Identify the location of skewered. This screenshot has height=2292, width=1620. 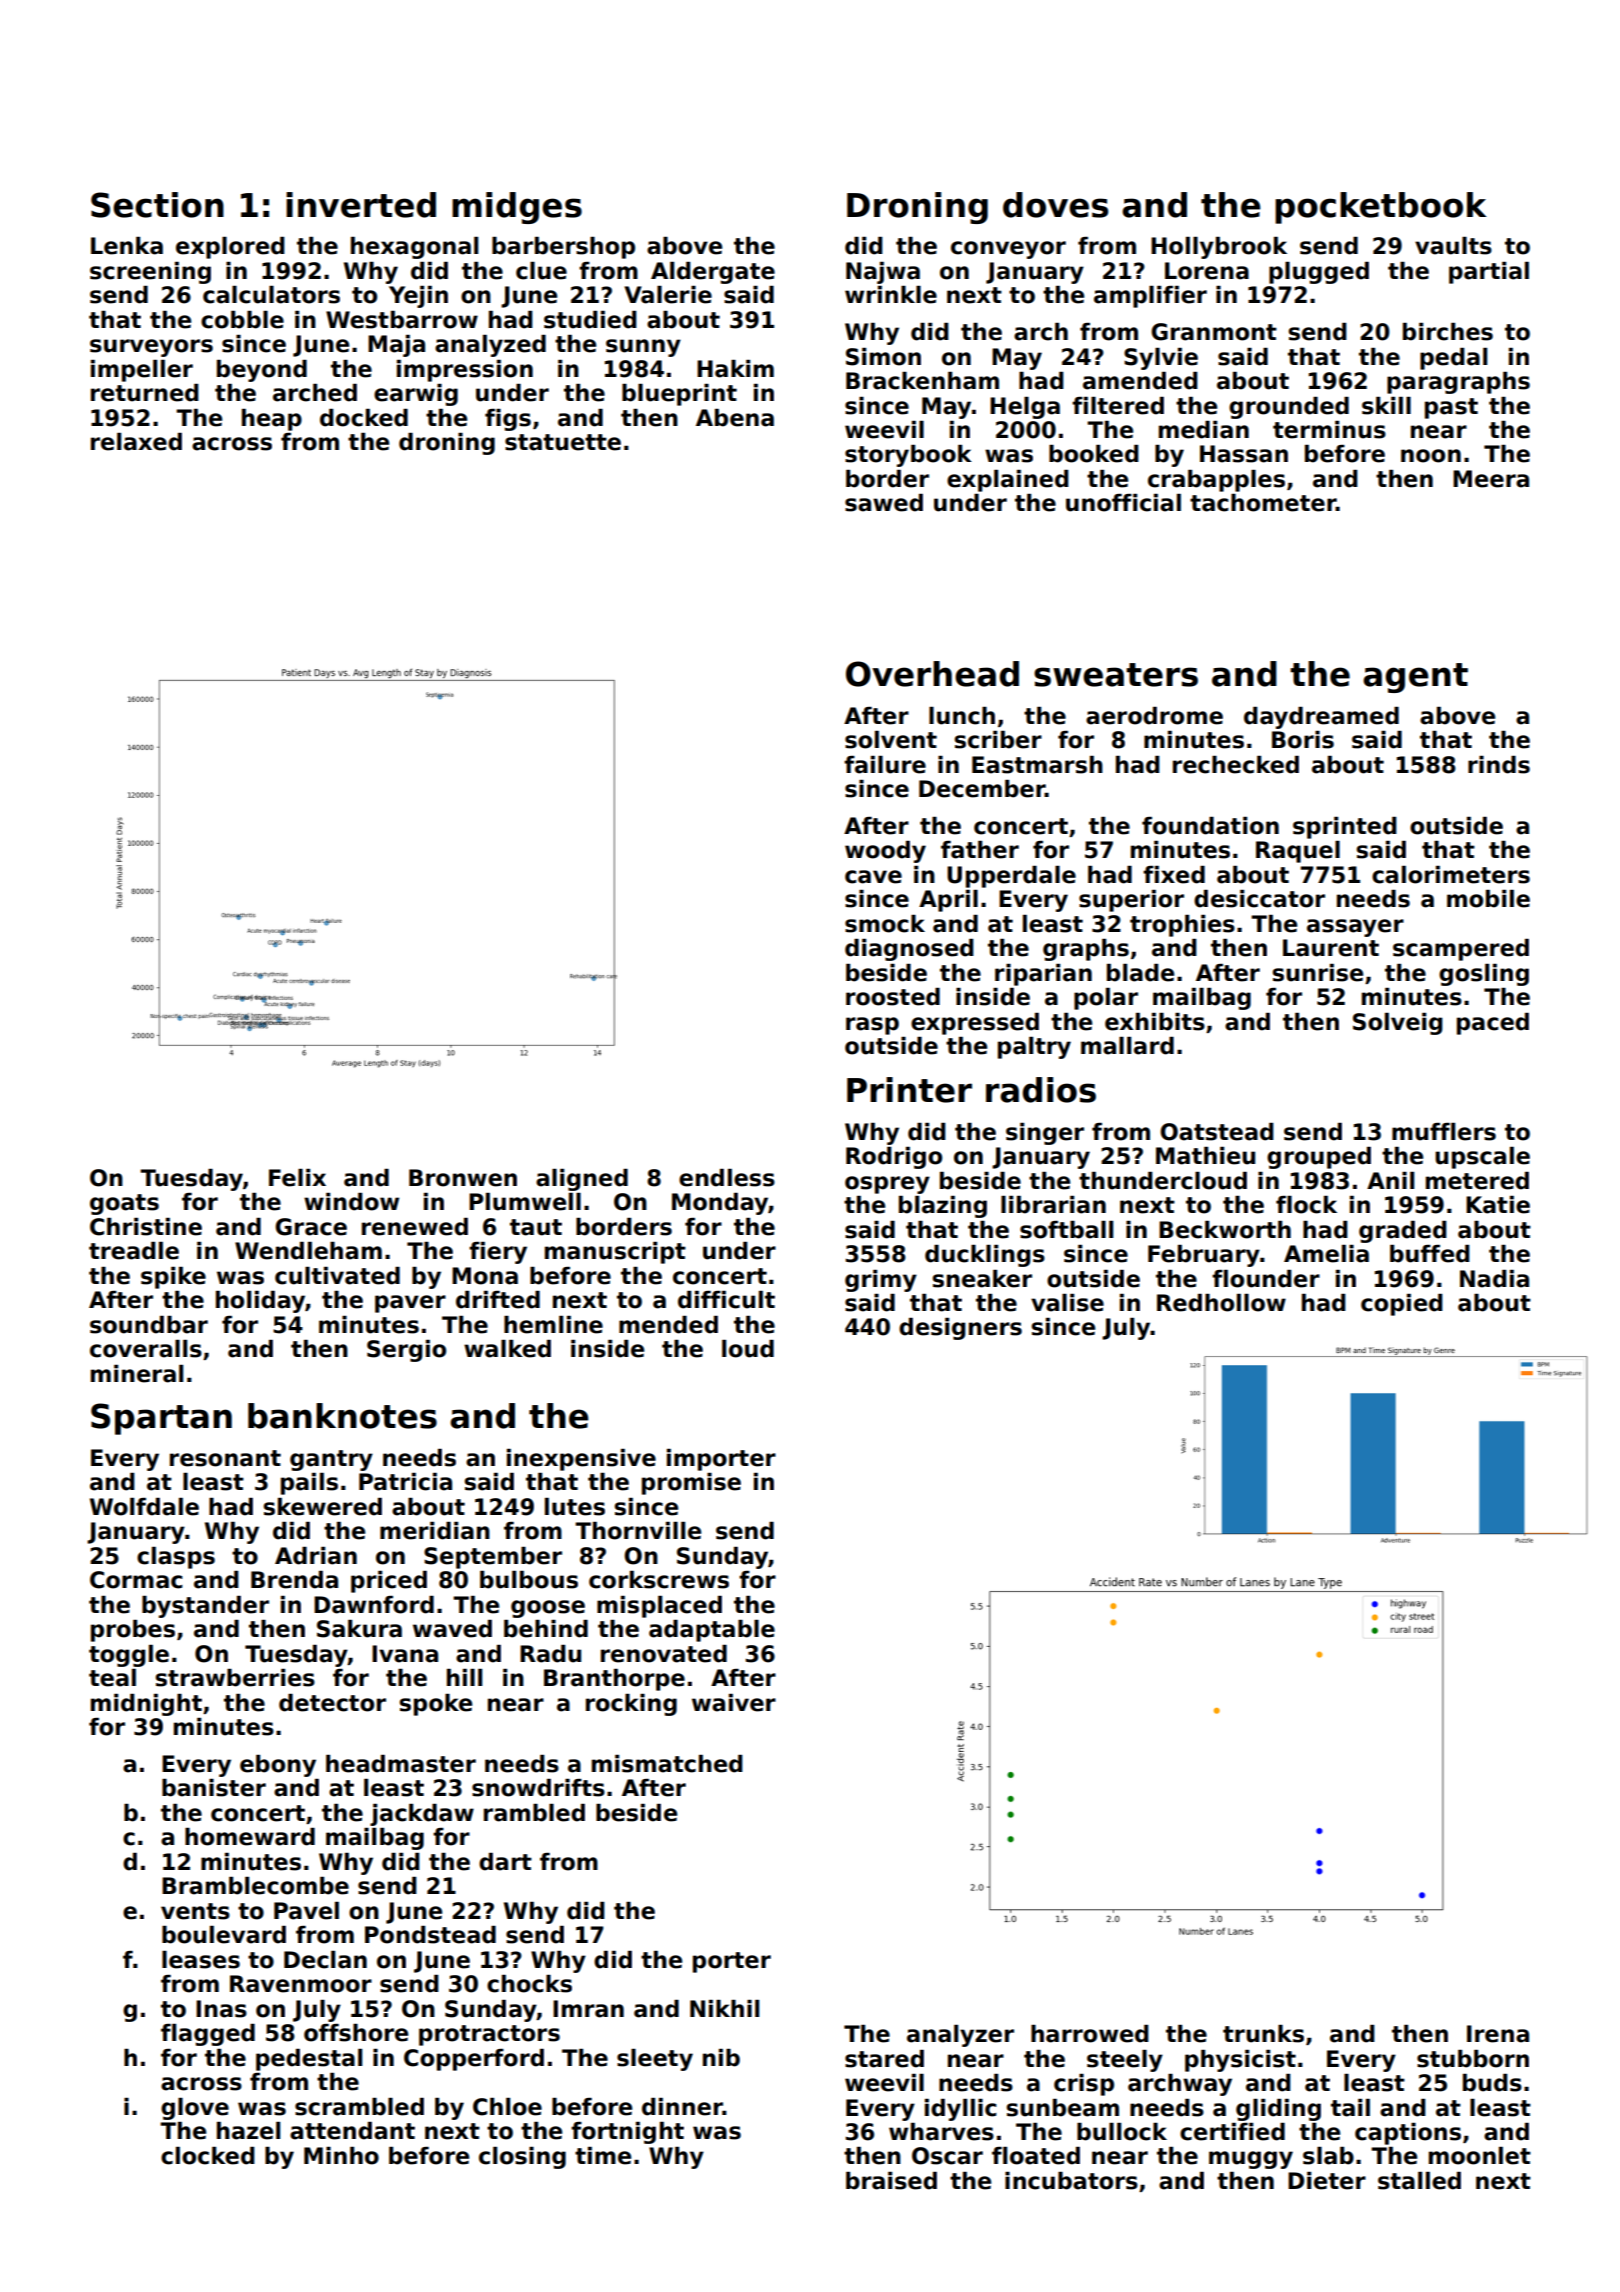
(323, 1507).
